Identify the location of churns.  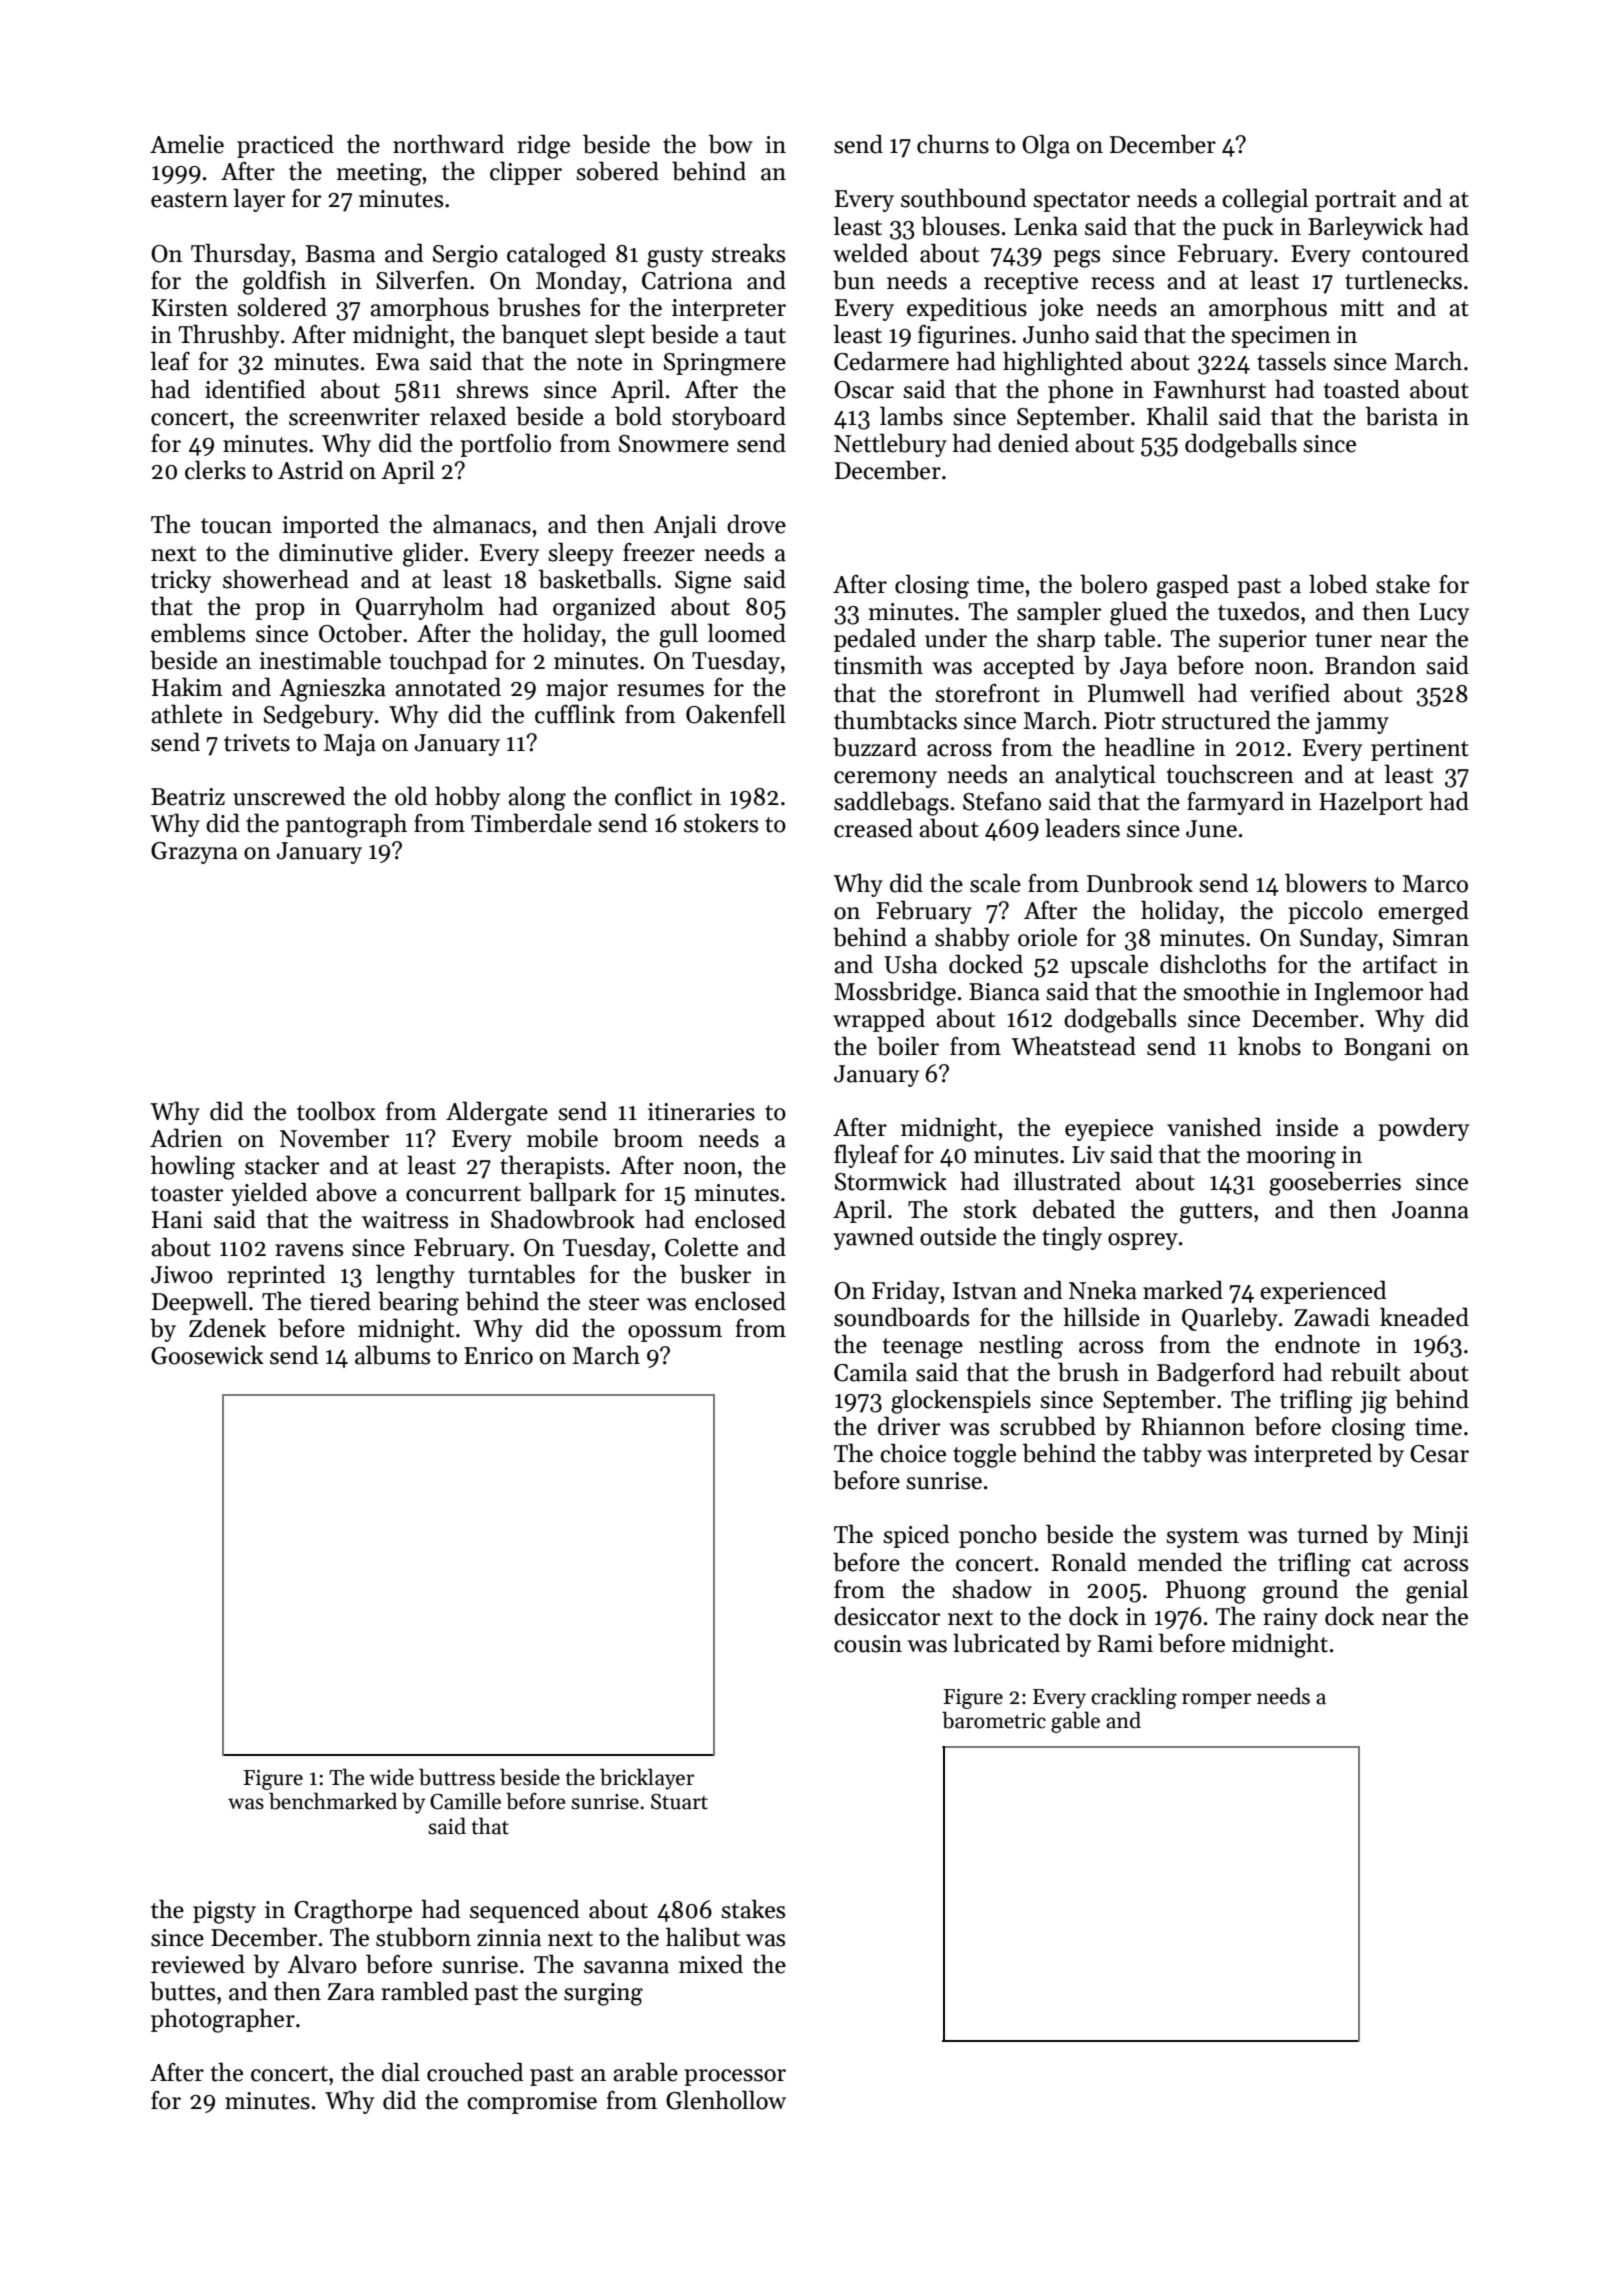
(953, 144).
